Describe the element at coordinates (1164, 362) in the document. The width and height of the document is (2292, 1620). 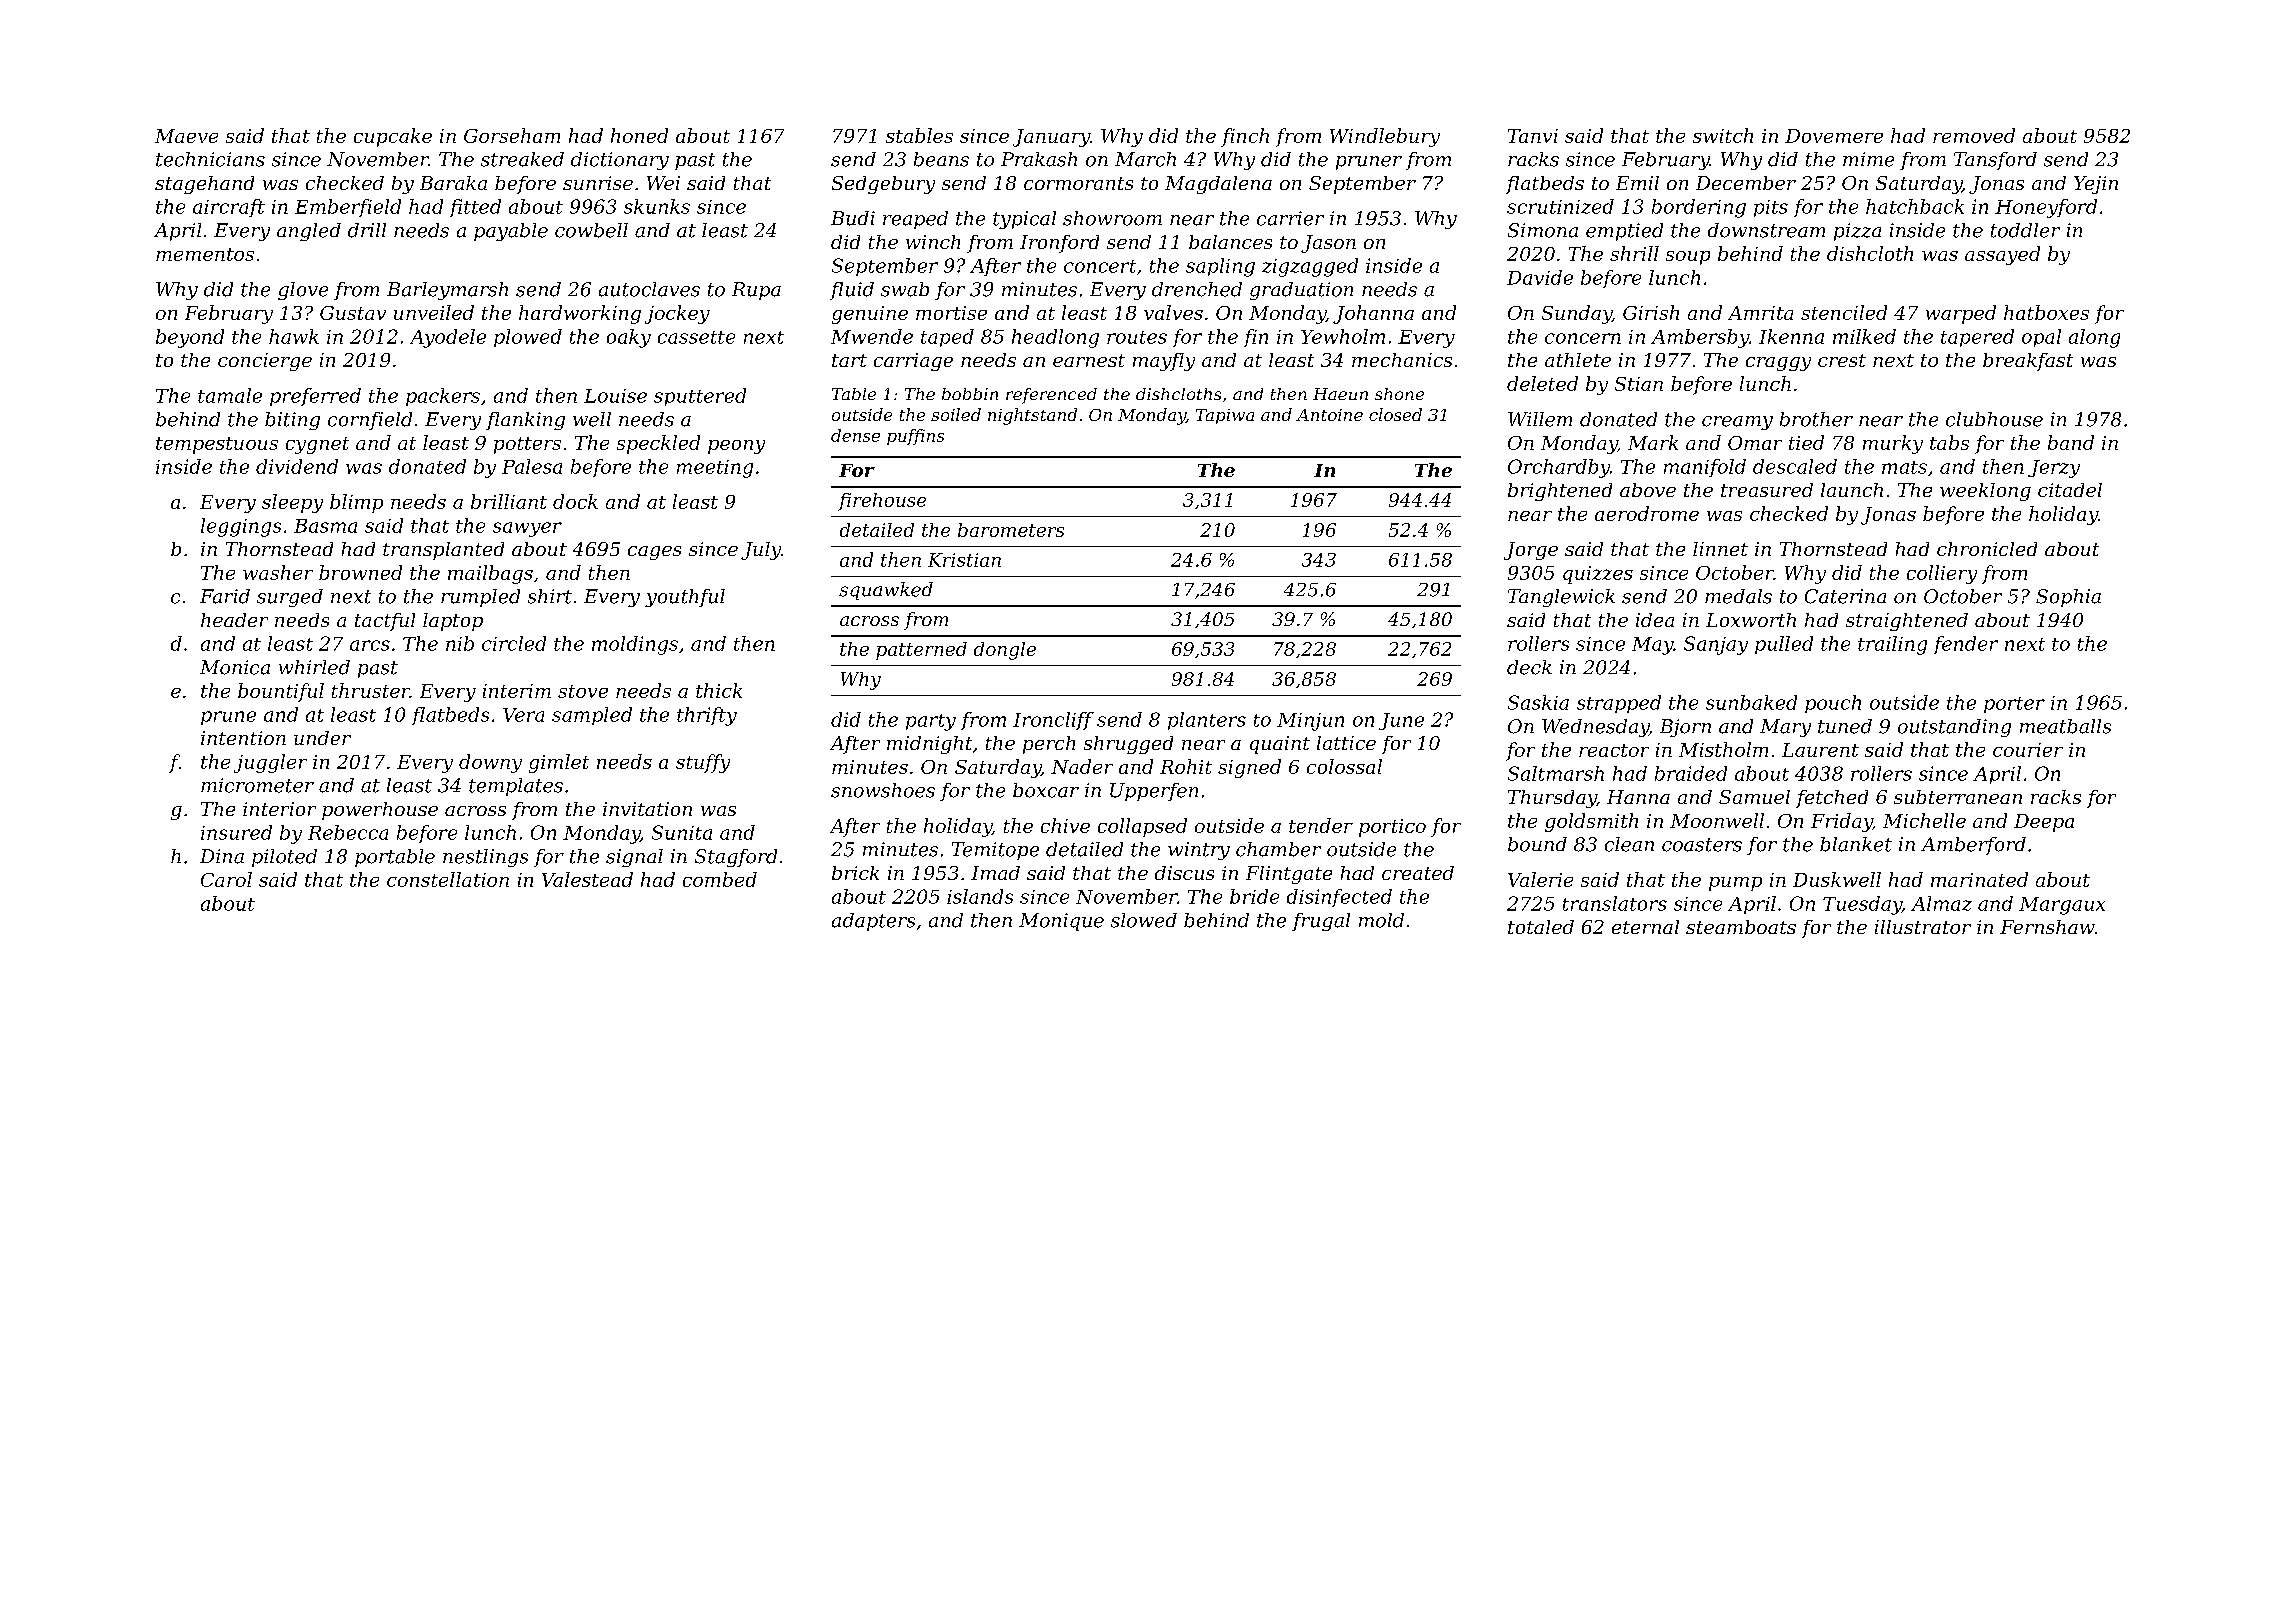
I see `mayfly` at that location.
